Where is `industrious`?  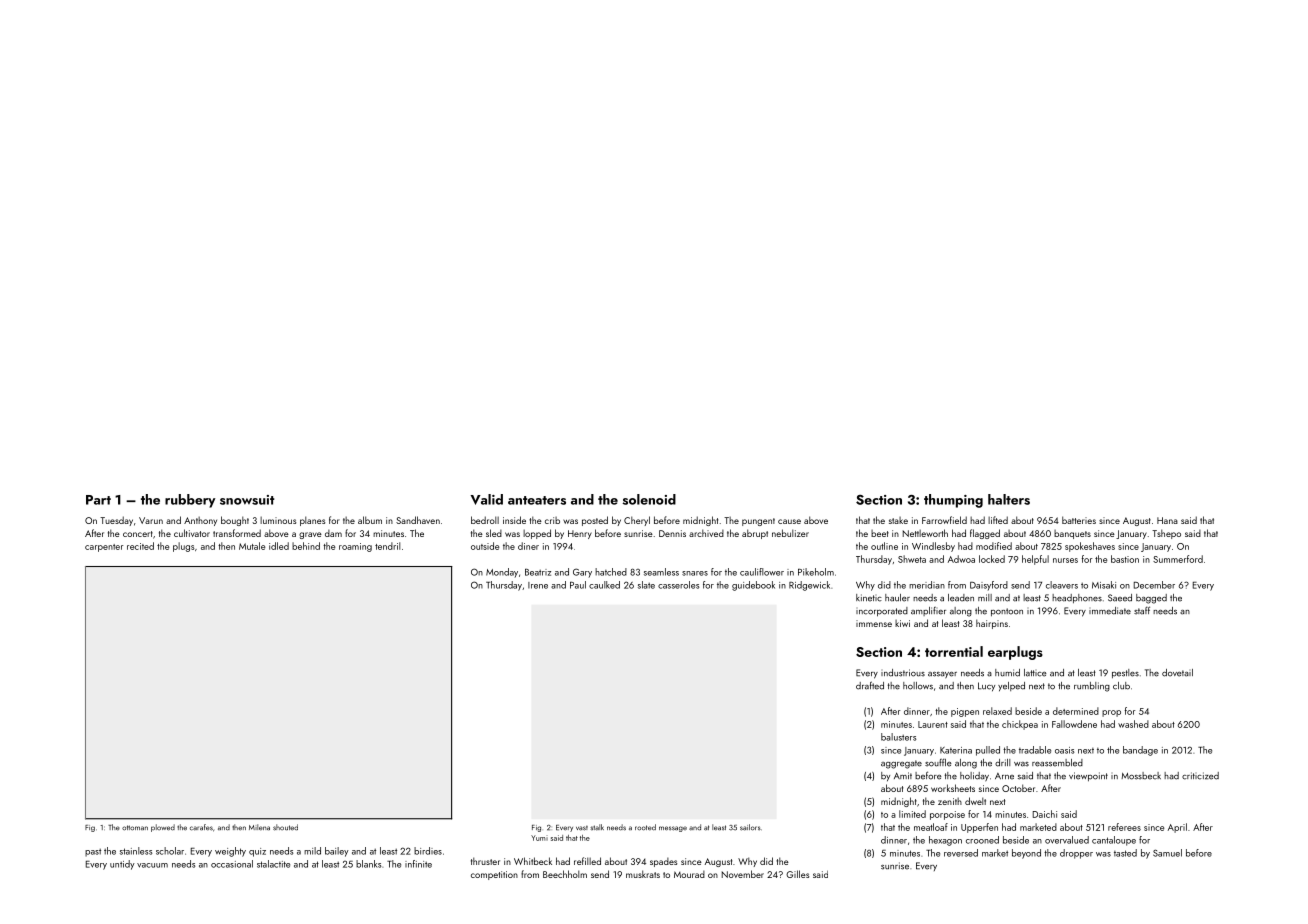 industrious is located at coordinates (903, 673).
